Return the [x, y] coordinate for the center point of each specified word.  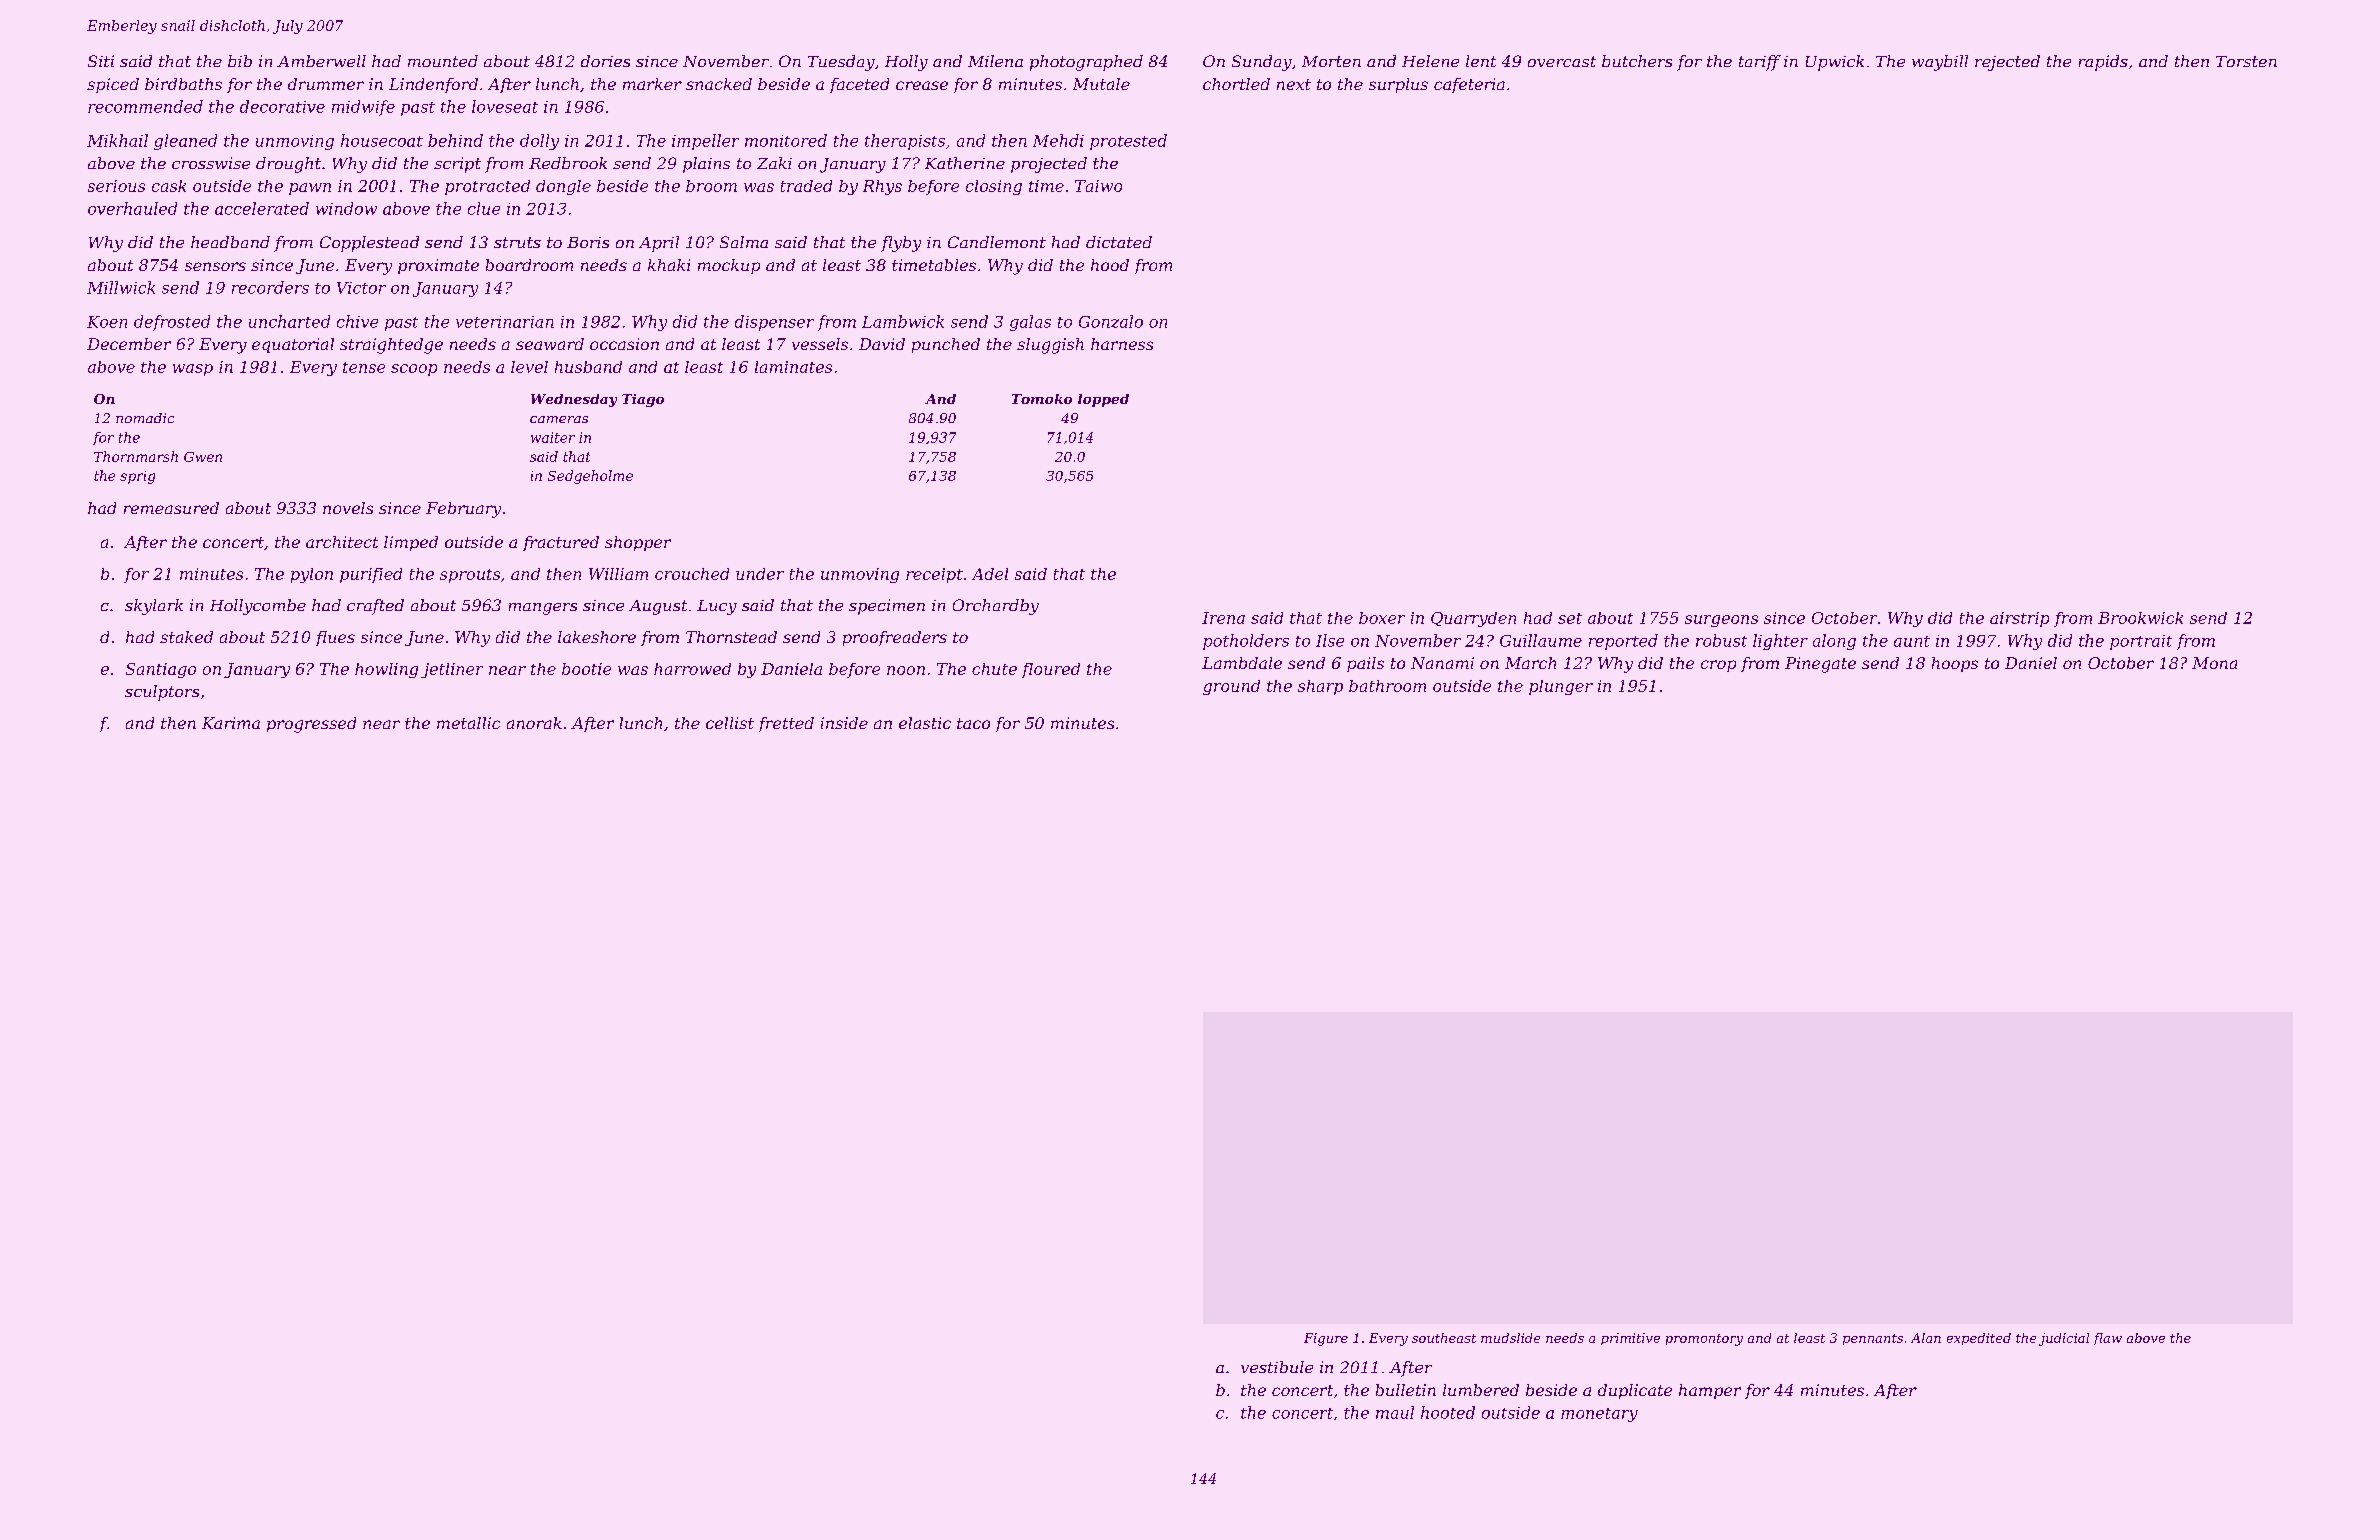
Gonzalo [1111, 321]
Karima [231, 723]
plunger [1561, 687]
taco [973, 723]
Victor [361, 288]
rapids [2103, 63]
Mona [2214, 663]
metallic [468, 723]
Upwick [1835, 63]
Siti [101, 61]
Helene [1430, 61]
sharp [1320, 687]
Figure [1326, 1339]
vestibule [1277, 1367]
